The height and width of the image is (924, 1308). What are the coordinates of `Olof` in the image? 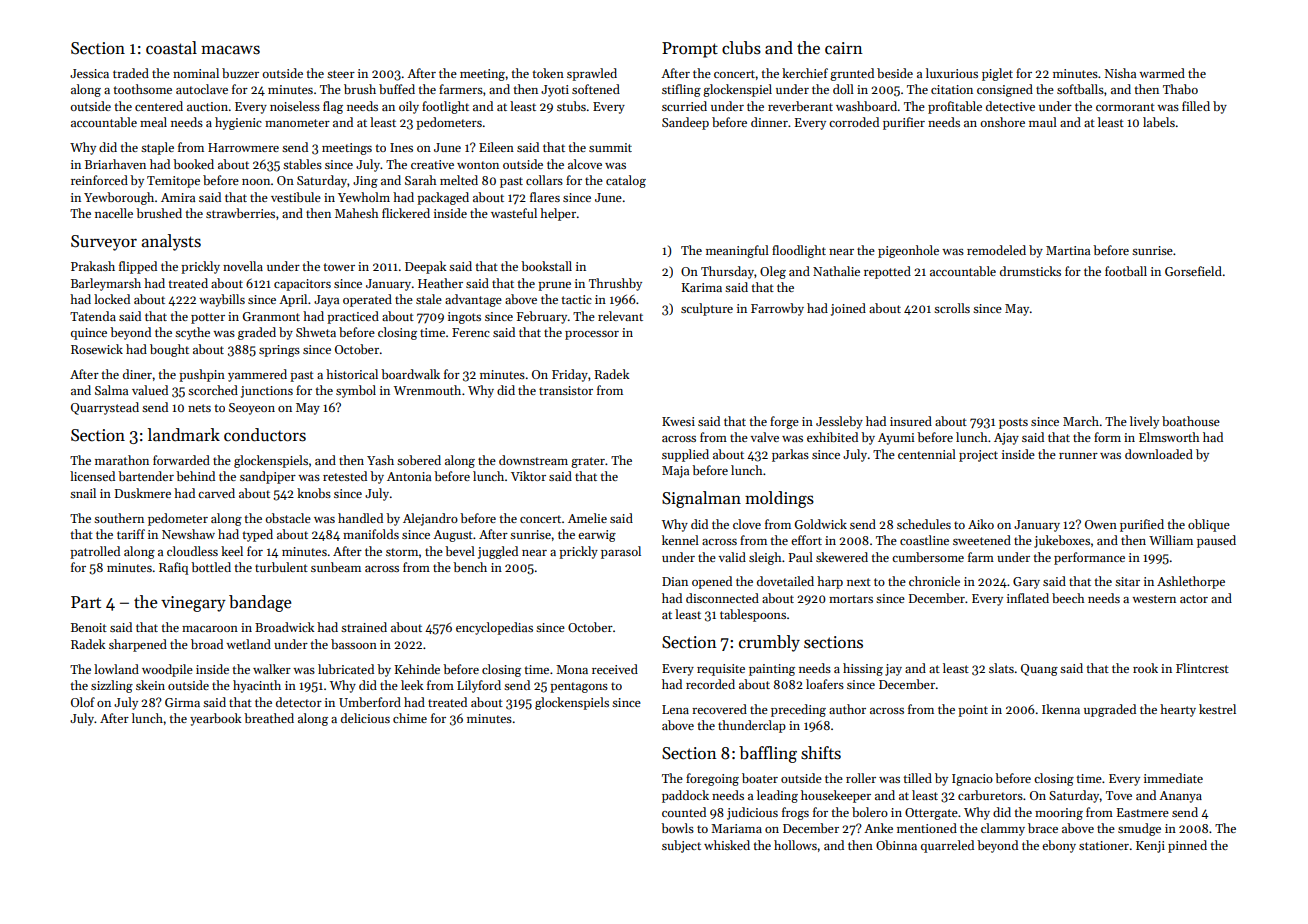 It's located at (83, 702).
